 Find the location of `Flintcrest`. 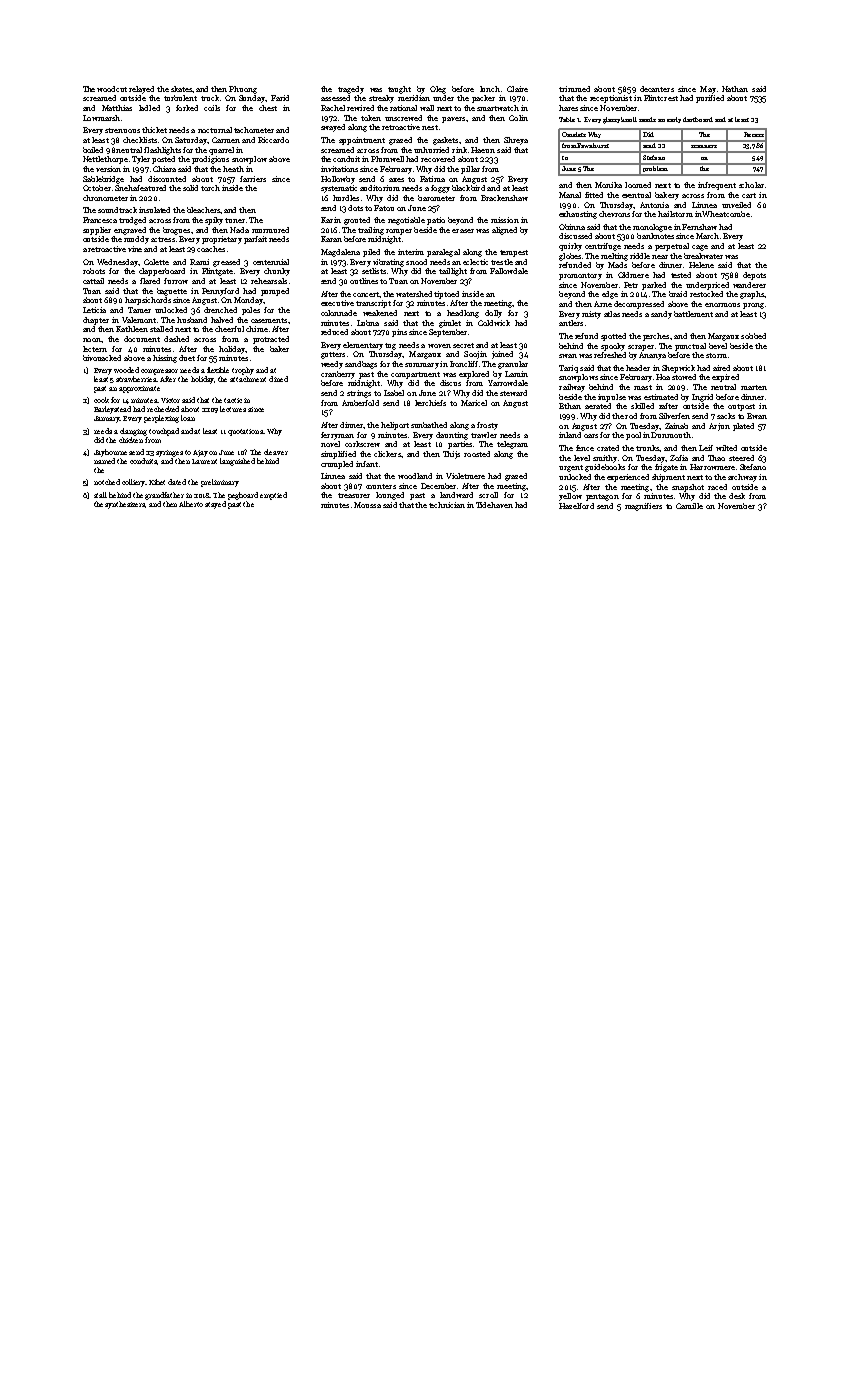

Flintcrest is located at coordinates (661, 98).
